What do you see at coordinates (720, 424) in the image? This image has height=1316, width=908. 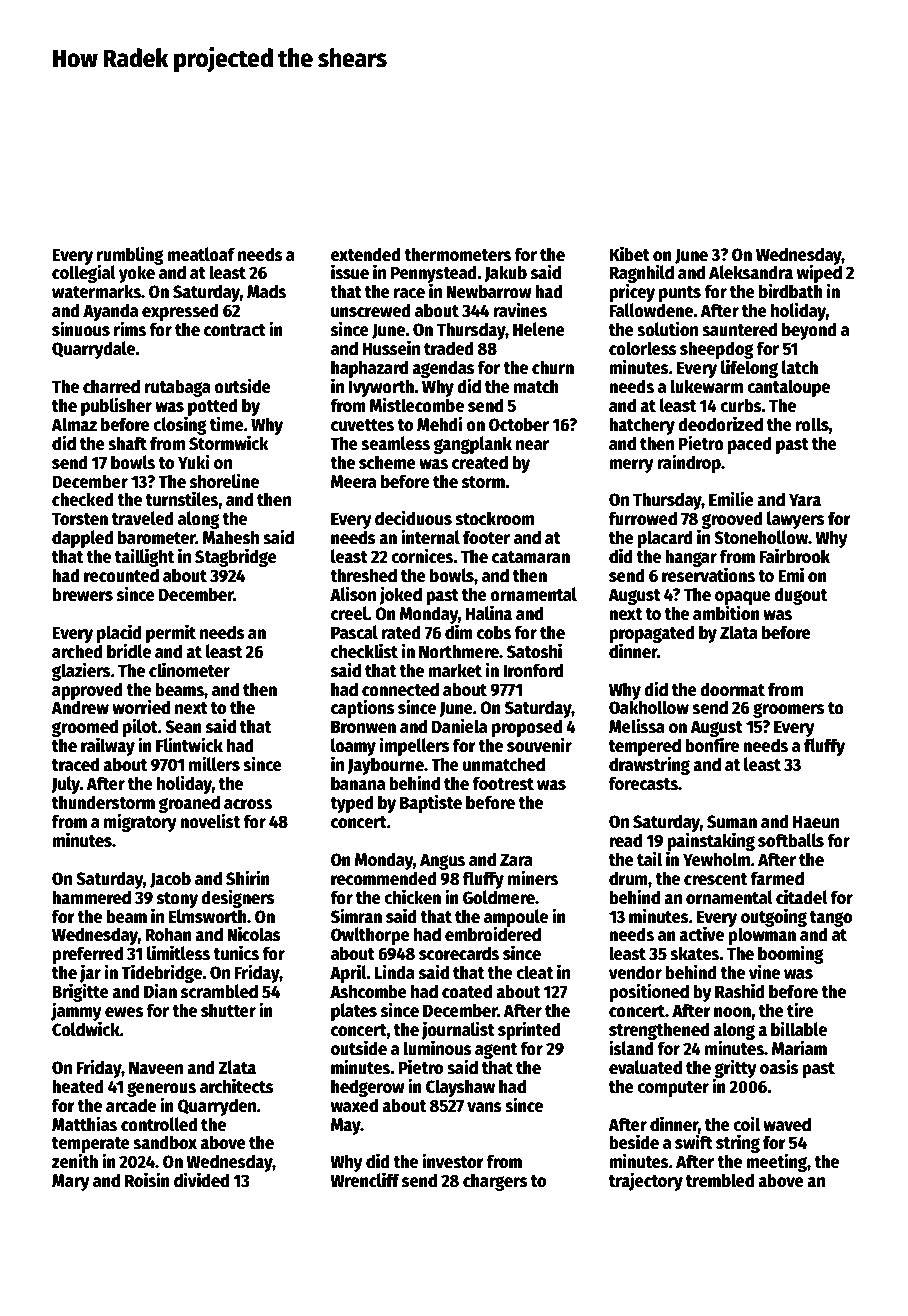 I see `deodorized` at bounding box center [720, 424].
